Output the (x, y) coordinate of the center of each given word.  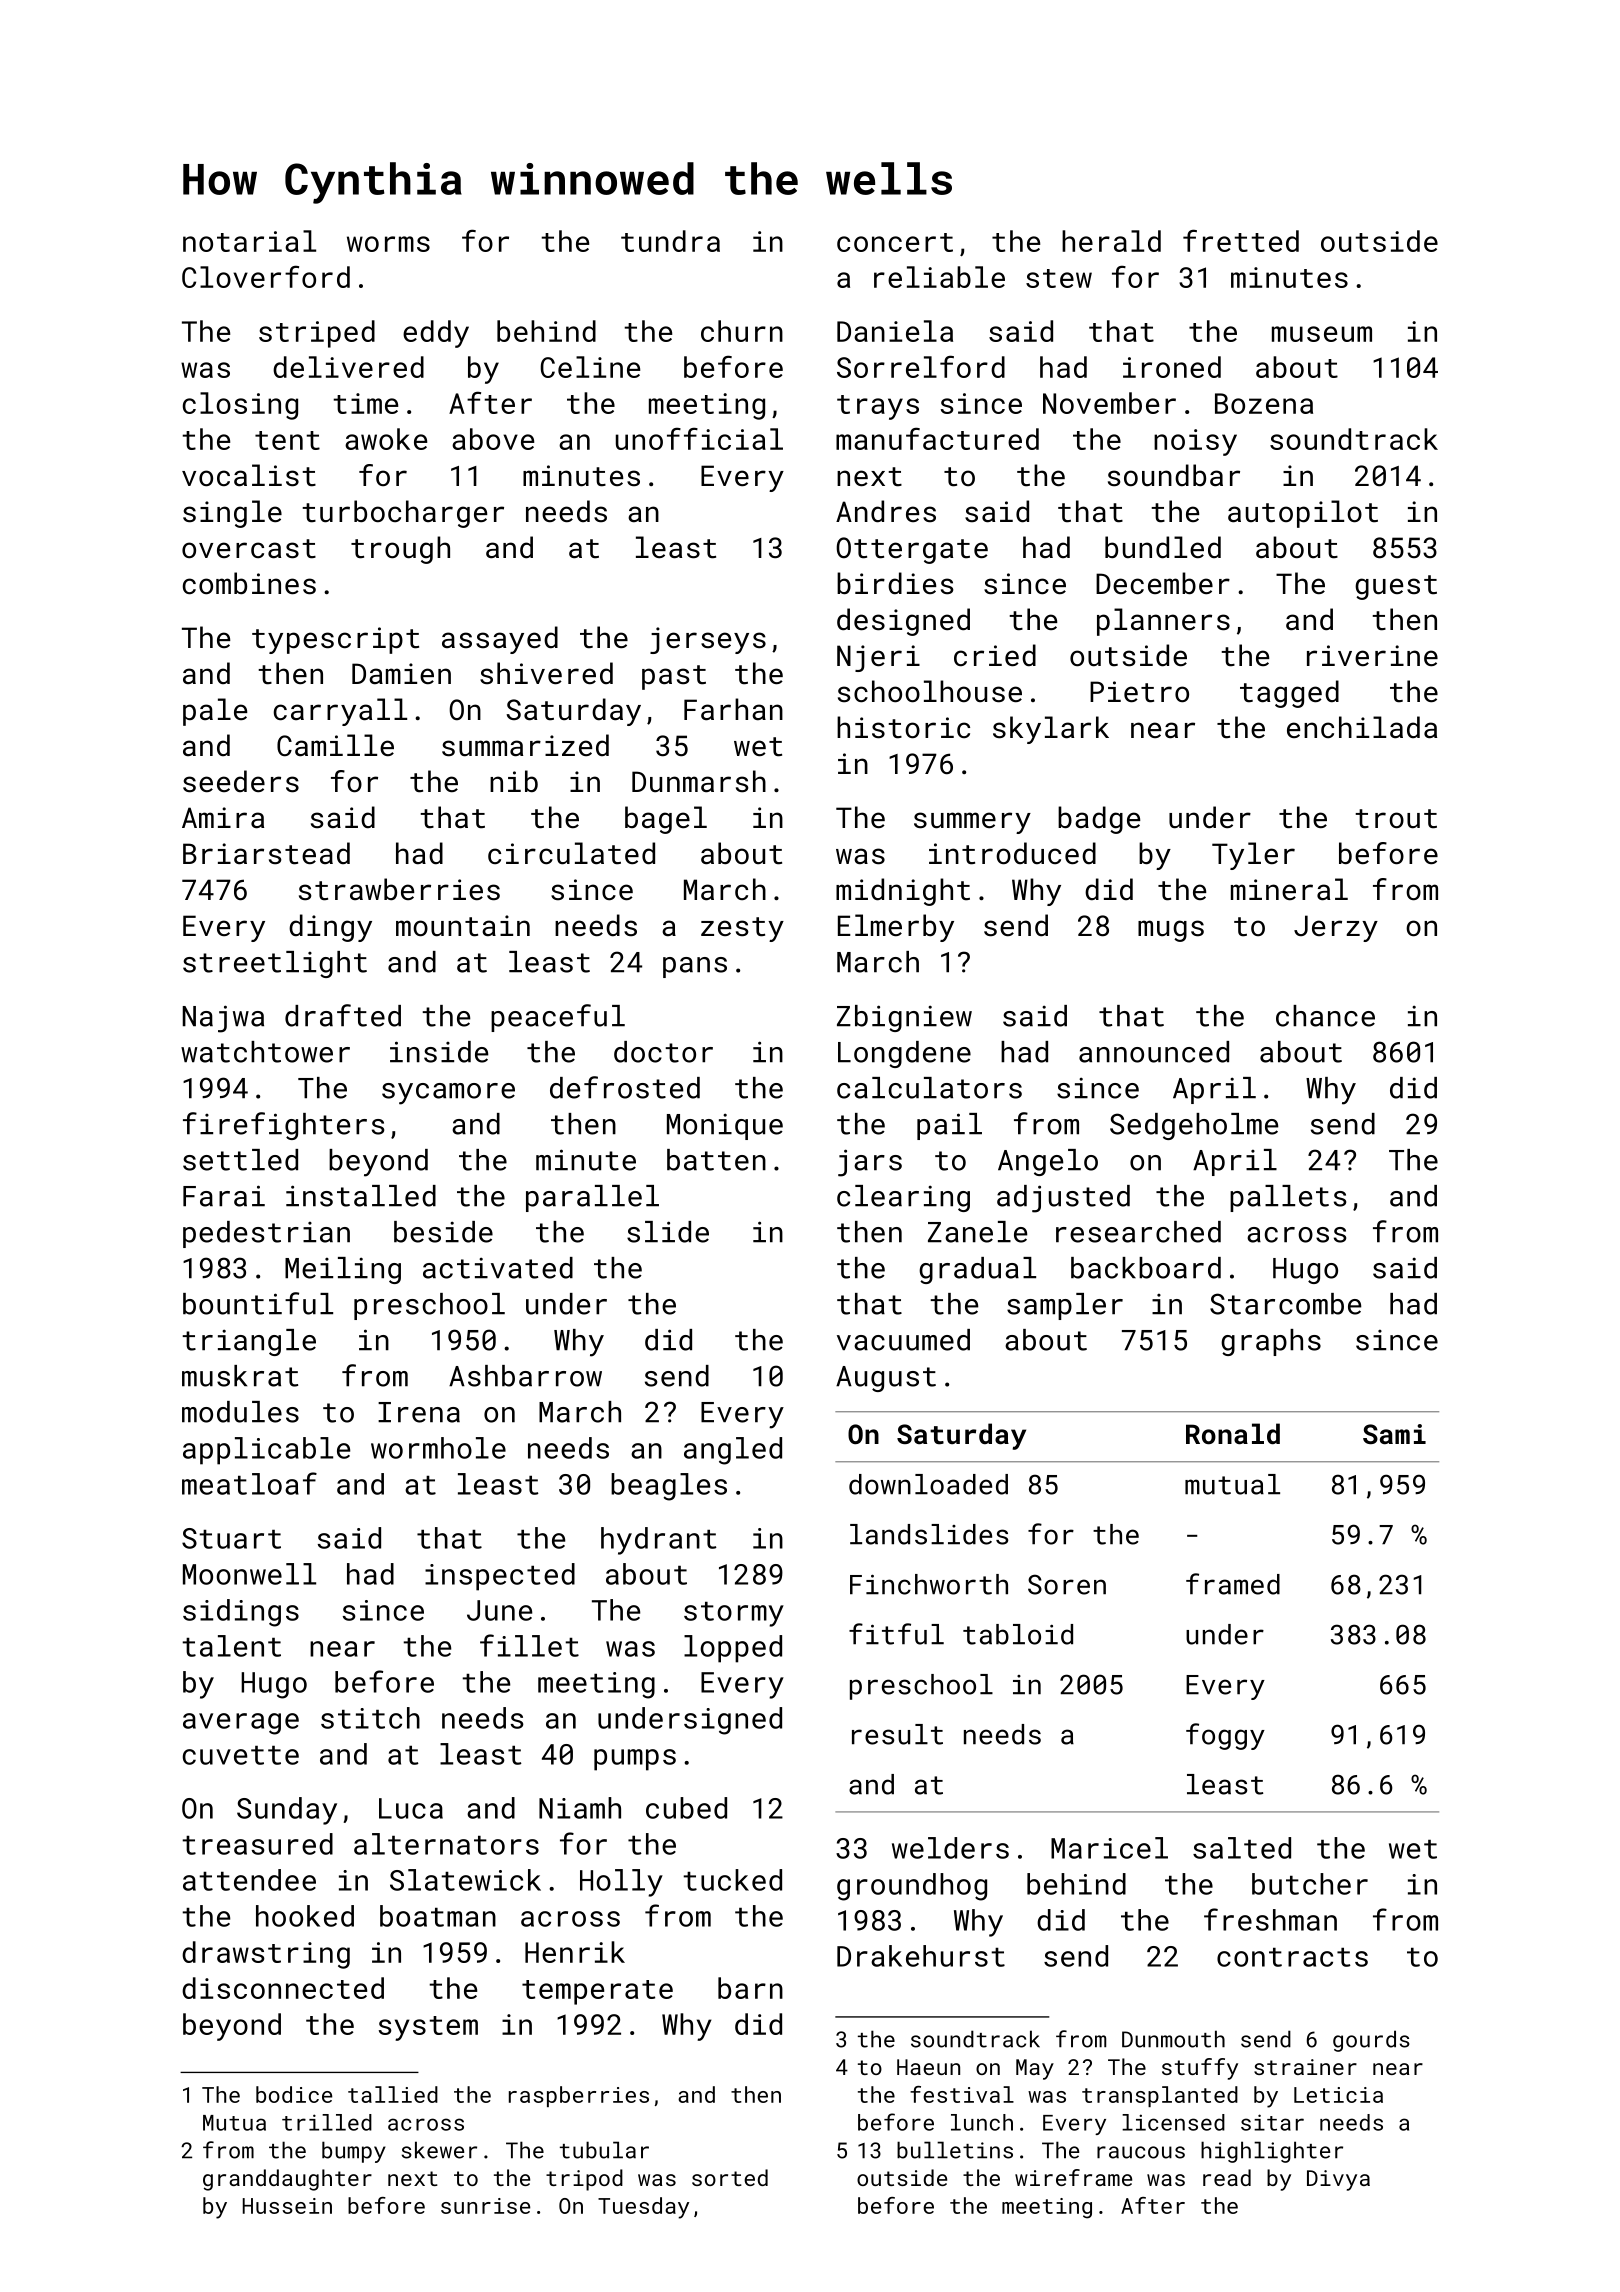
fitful (896, 1634)
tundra (670, 241)
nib (514, 781)
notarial (249, 241)
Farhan (733, 709)
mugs (1171, 931)
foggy (1225, 1736)
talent (231, 1646)
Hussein (287, 2206)
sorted (730, 2177)
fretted (1241, 240)
